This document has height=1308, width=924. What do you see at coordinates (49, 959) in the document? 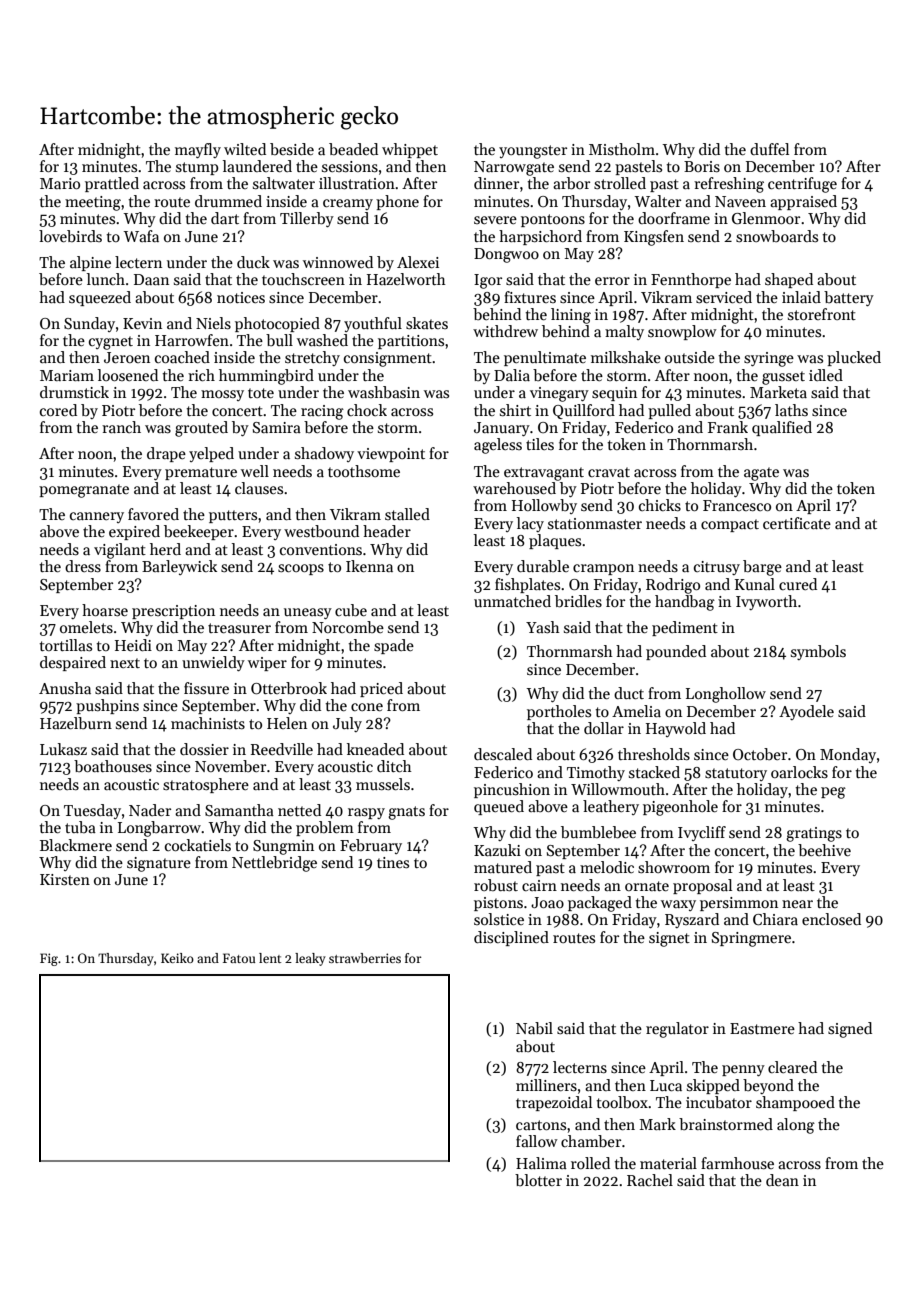
I see `Fig` at bounding box center [49, 959].
